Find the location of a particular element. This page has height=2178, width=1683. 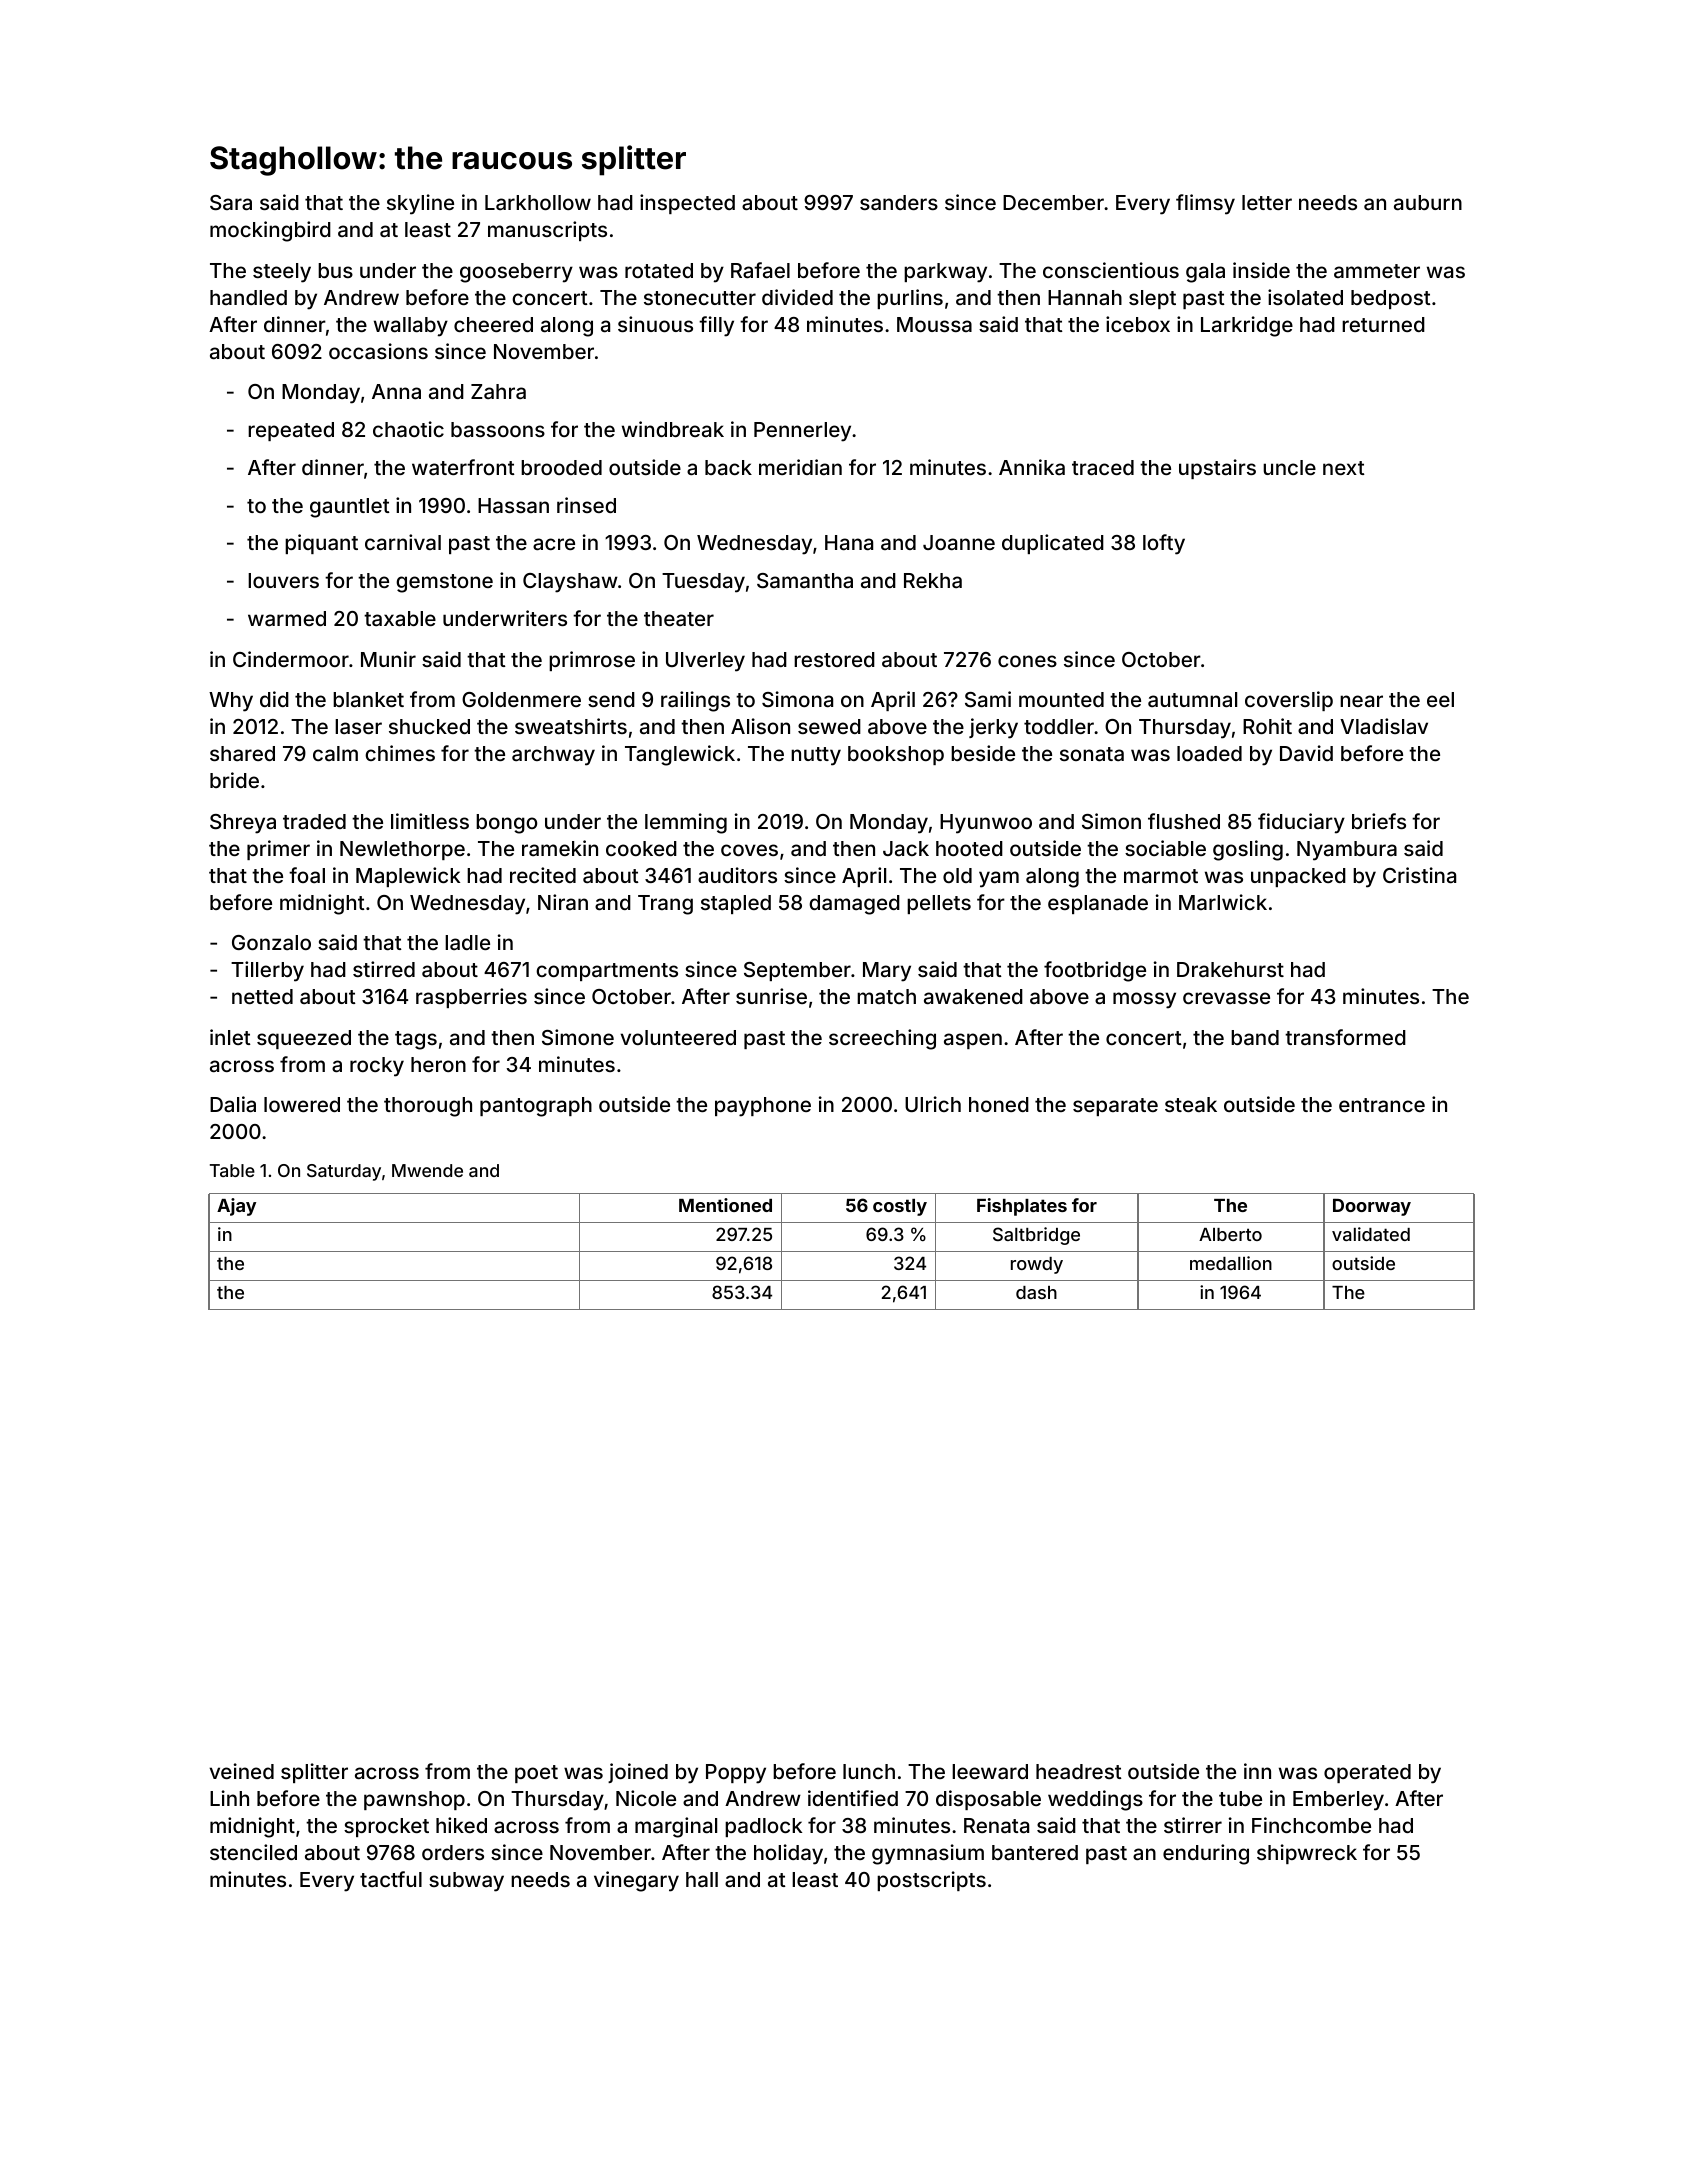

upstairs is located at coordinates (1217, 469).
